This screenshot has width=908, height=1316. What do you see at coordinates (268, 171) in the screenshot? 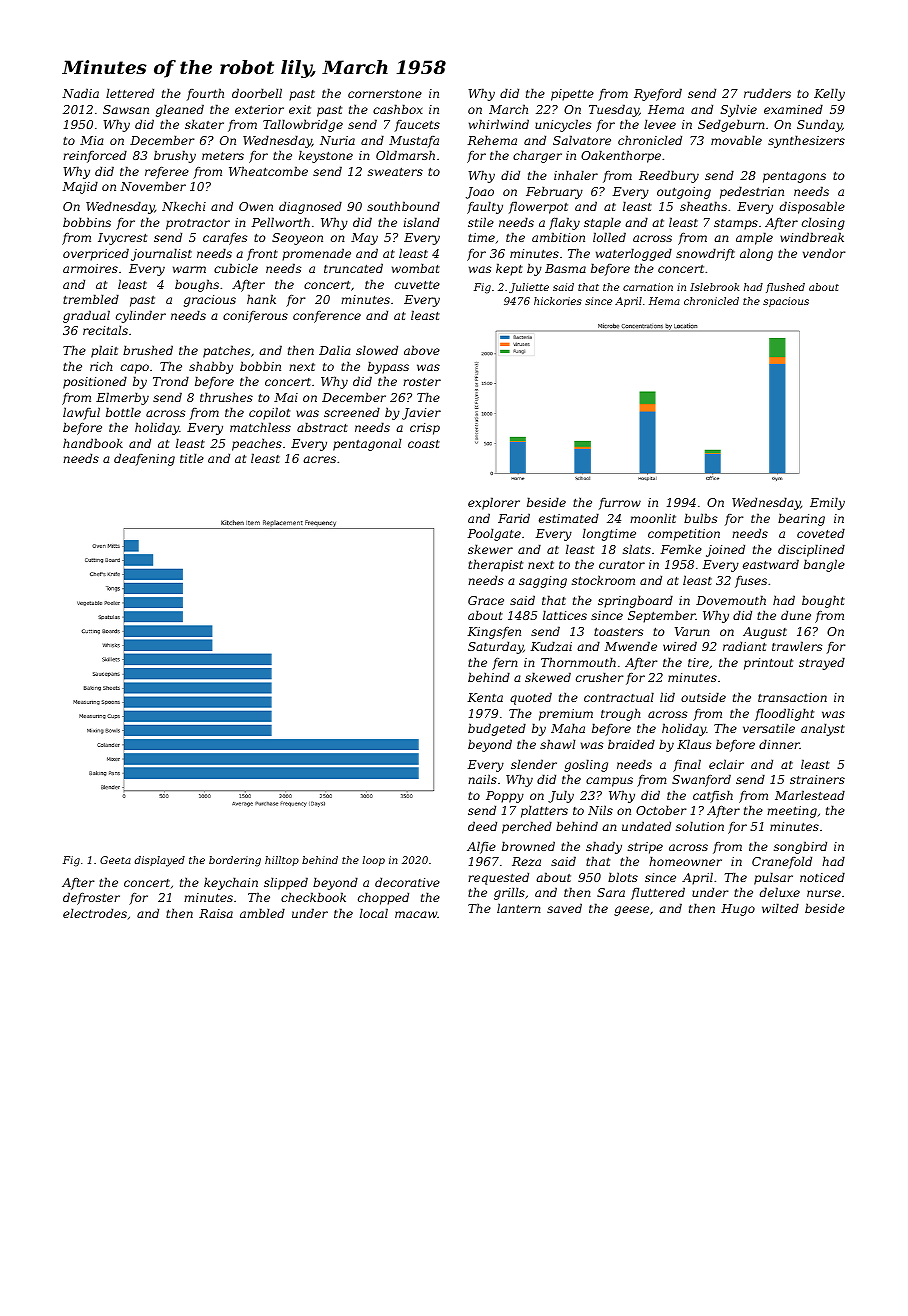
I see `Wheatcombe` at bounding box center [268, 171].
